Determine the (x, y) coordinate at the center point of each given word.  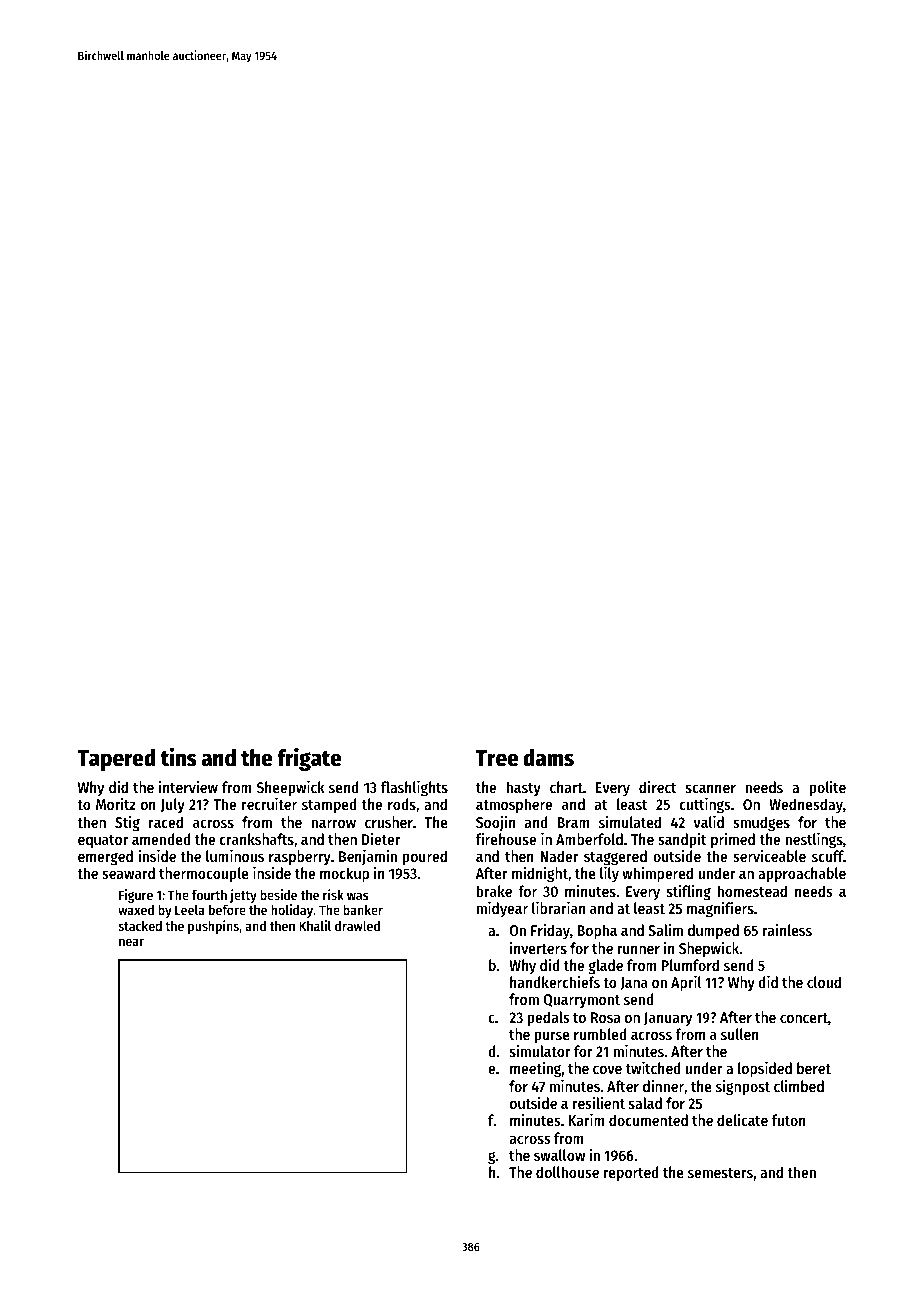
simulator (540, 1051)
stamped (329, 806)
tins (179, 757)
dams (548, 758)
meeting (535, 1070)
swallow (559, 1155)
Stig (127, 824)
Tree (497, 758)
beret (814, 1068)
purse (552, 1037)
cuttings (705, 806)
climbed (799, 1086)
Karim (587, 1120)
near (131, 942)
